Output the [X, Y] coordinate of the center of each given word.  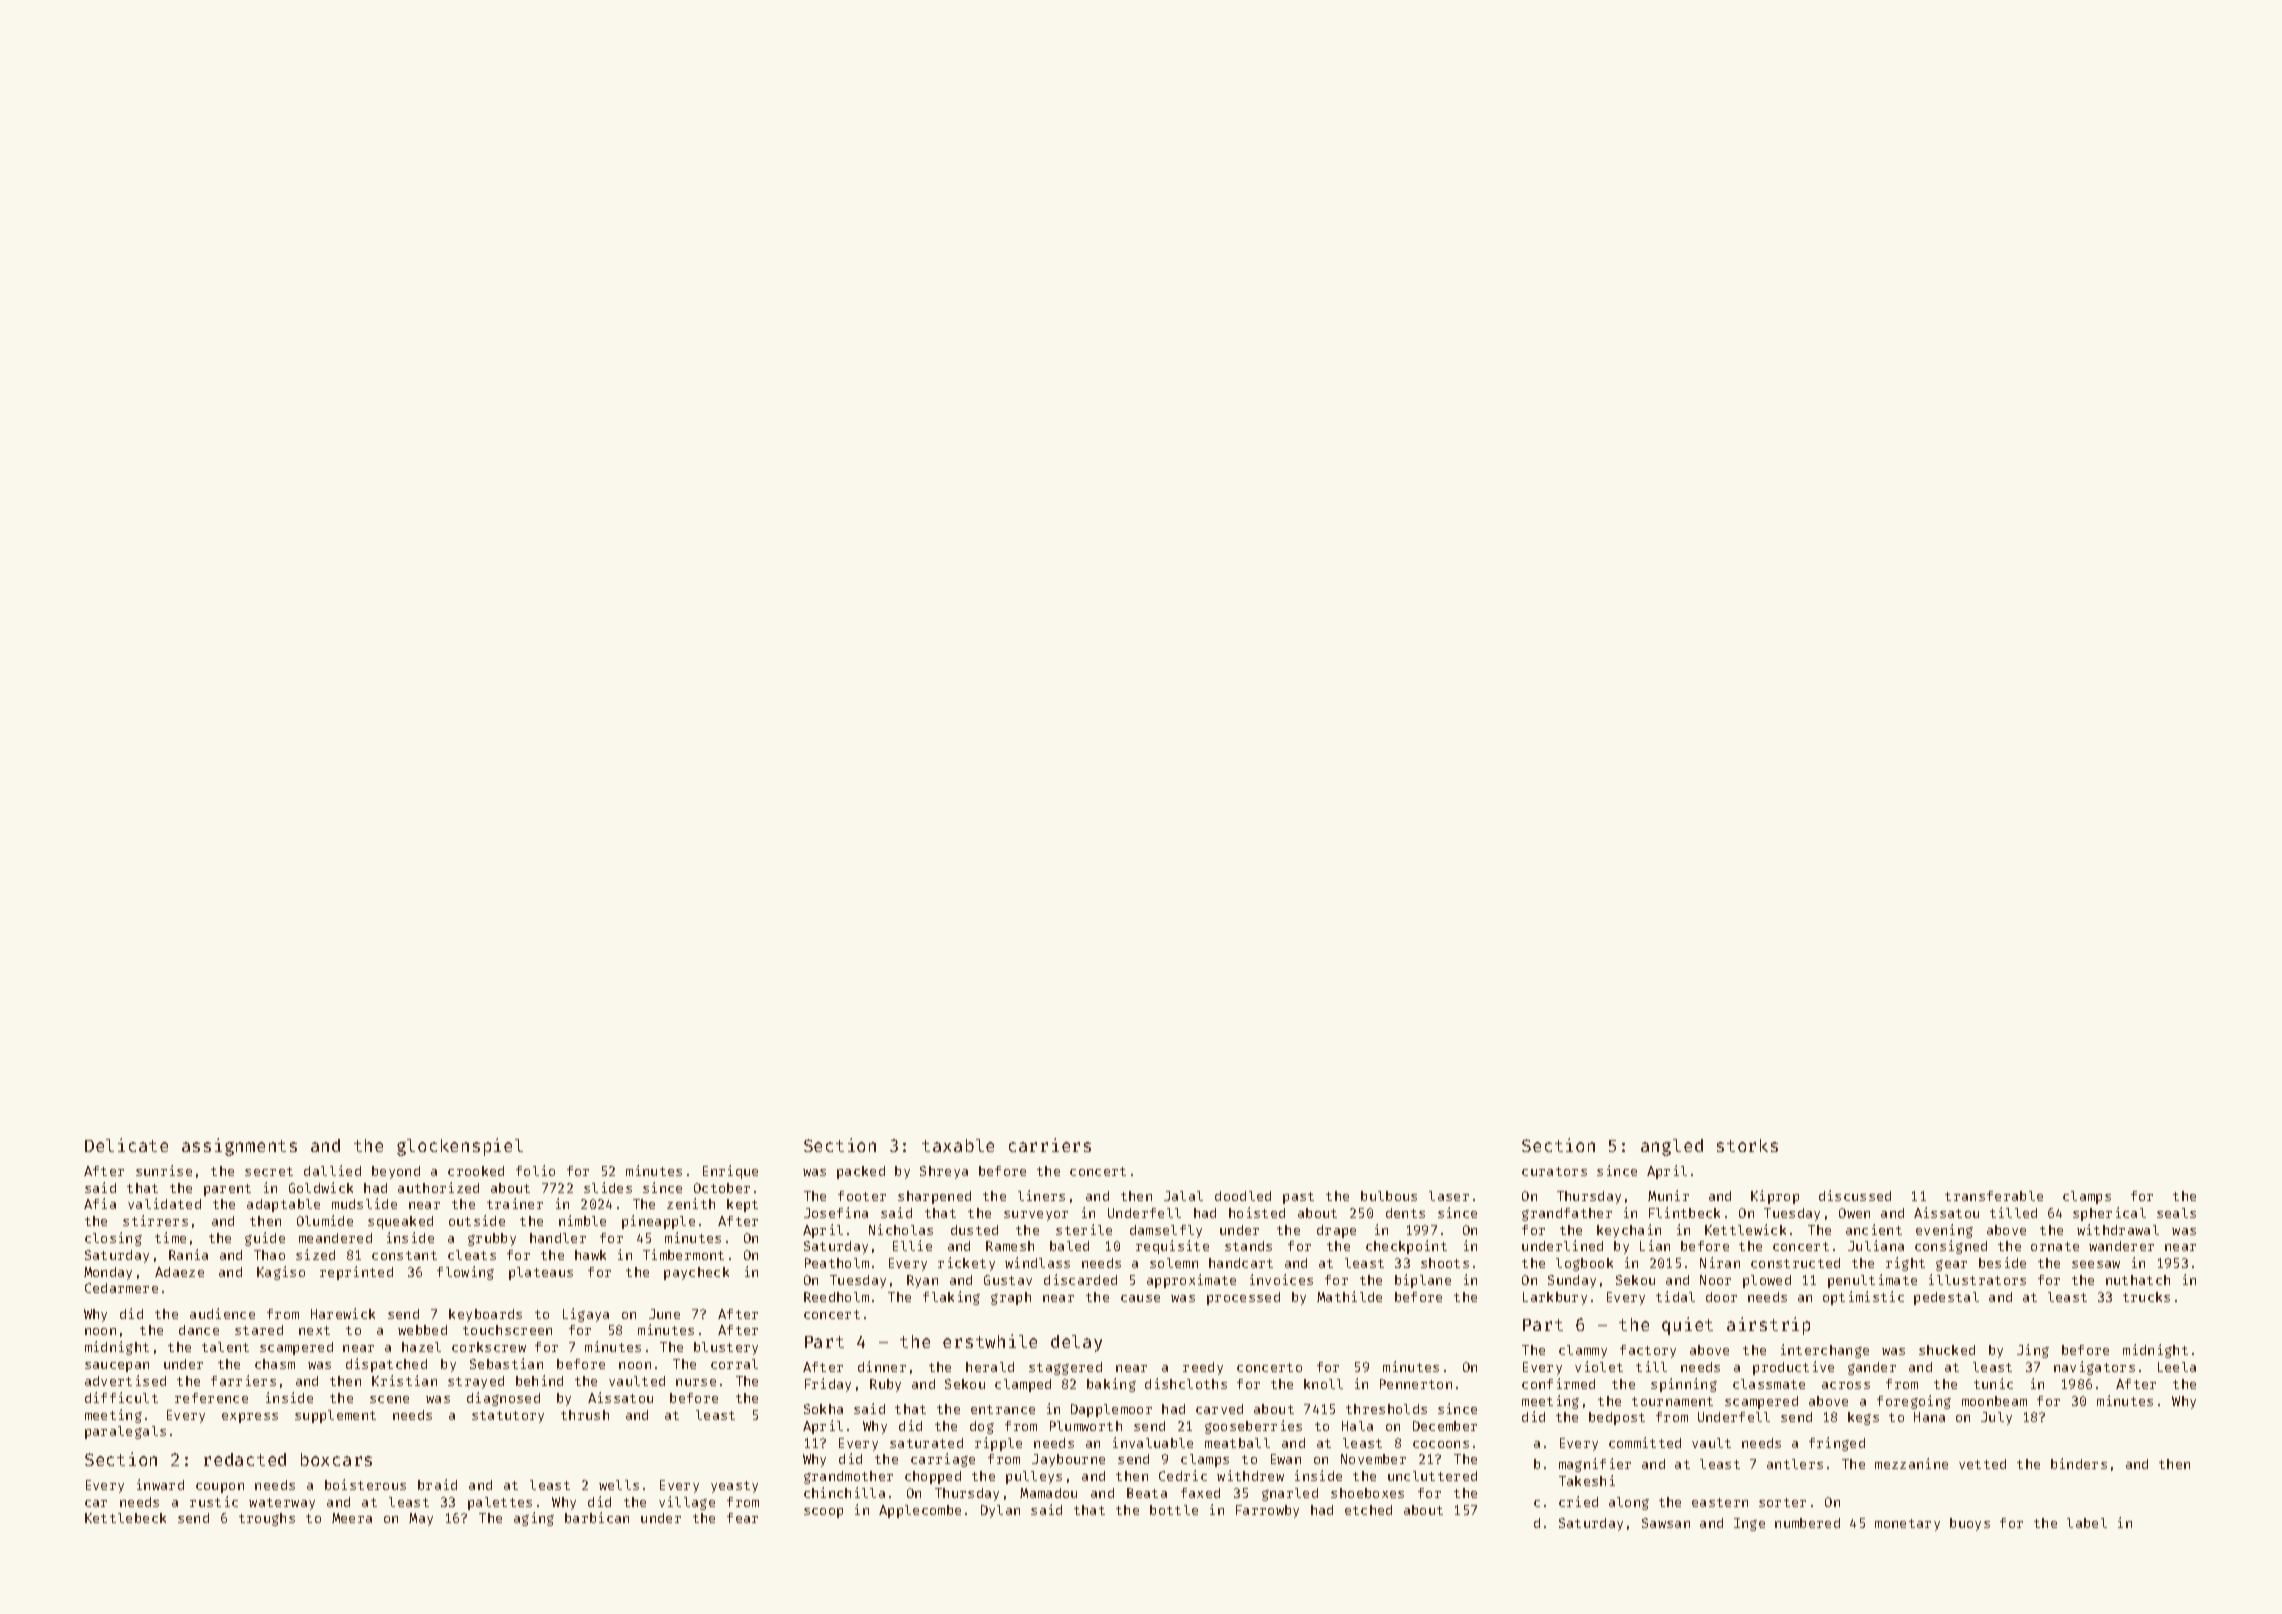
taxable [958, 1145]
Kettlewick [1745, 1229]
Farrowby [1267, 1511]
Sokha [823, 1409]
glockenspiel [460, 1147]
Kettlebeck [125, 1518]
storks [1747, 1145]
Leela [2177, 1367]
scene [389, 1399]
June [664, 1314]
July [1996, 1418]
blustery [726, 1348]
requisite [1172, 1247]
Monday [108, 1273]
